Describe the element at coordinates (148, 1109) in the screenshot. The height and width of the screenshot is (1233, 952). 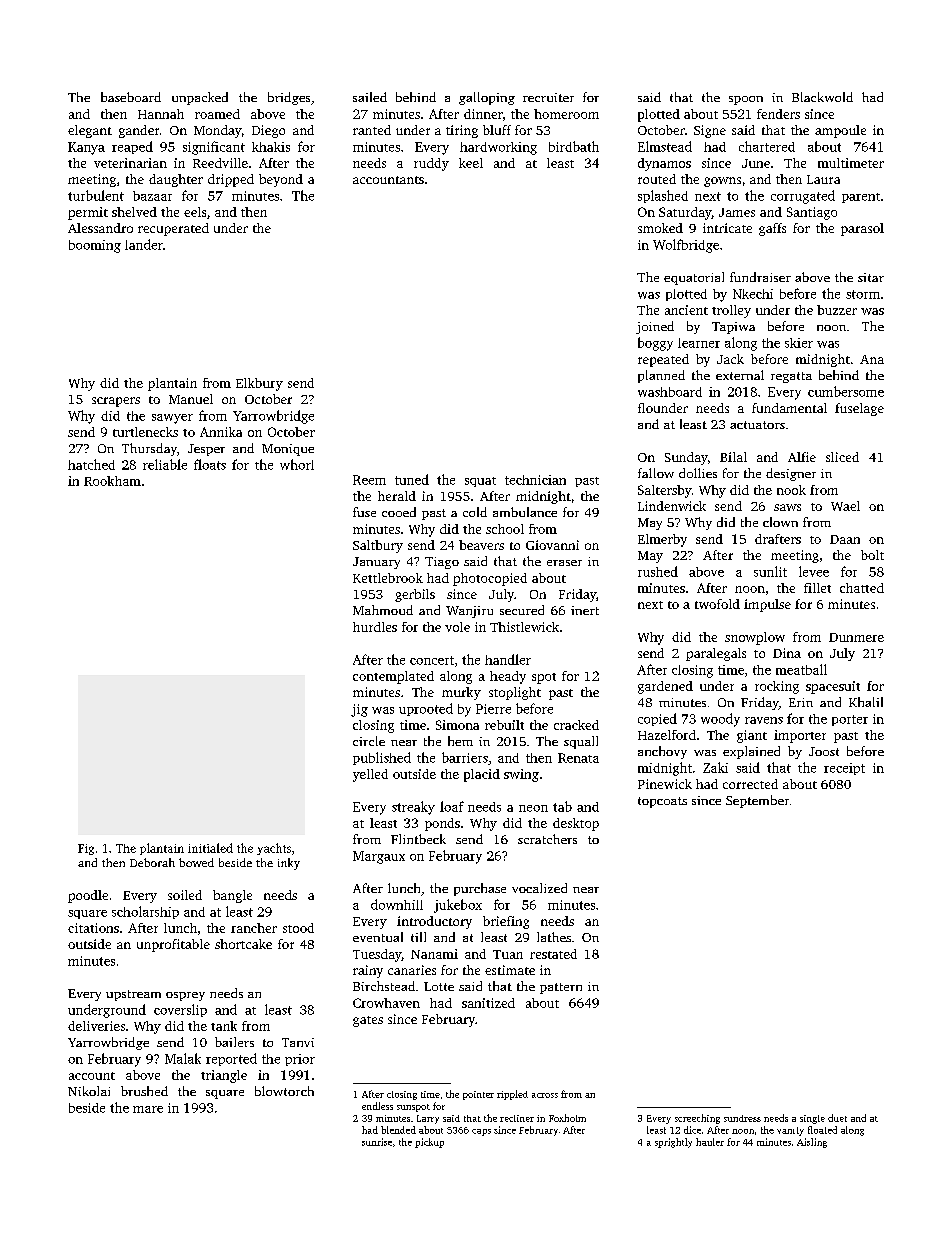
I see `mare` at that location.
